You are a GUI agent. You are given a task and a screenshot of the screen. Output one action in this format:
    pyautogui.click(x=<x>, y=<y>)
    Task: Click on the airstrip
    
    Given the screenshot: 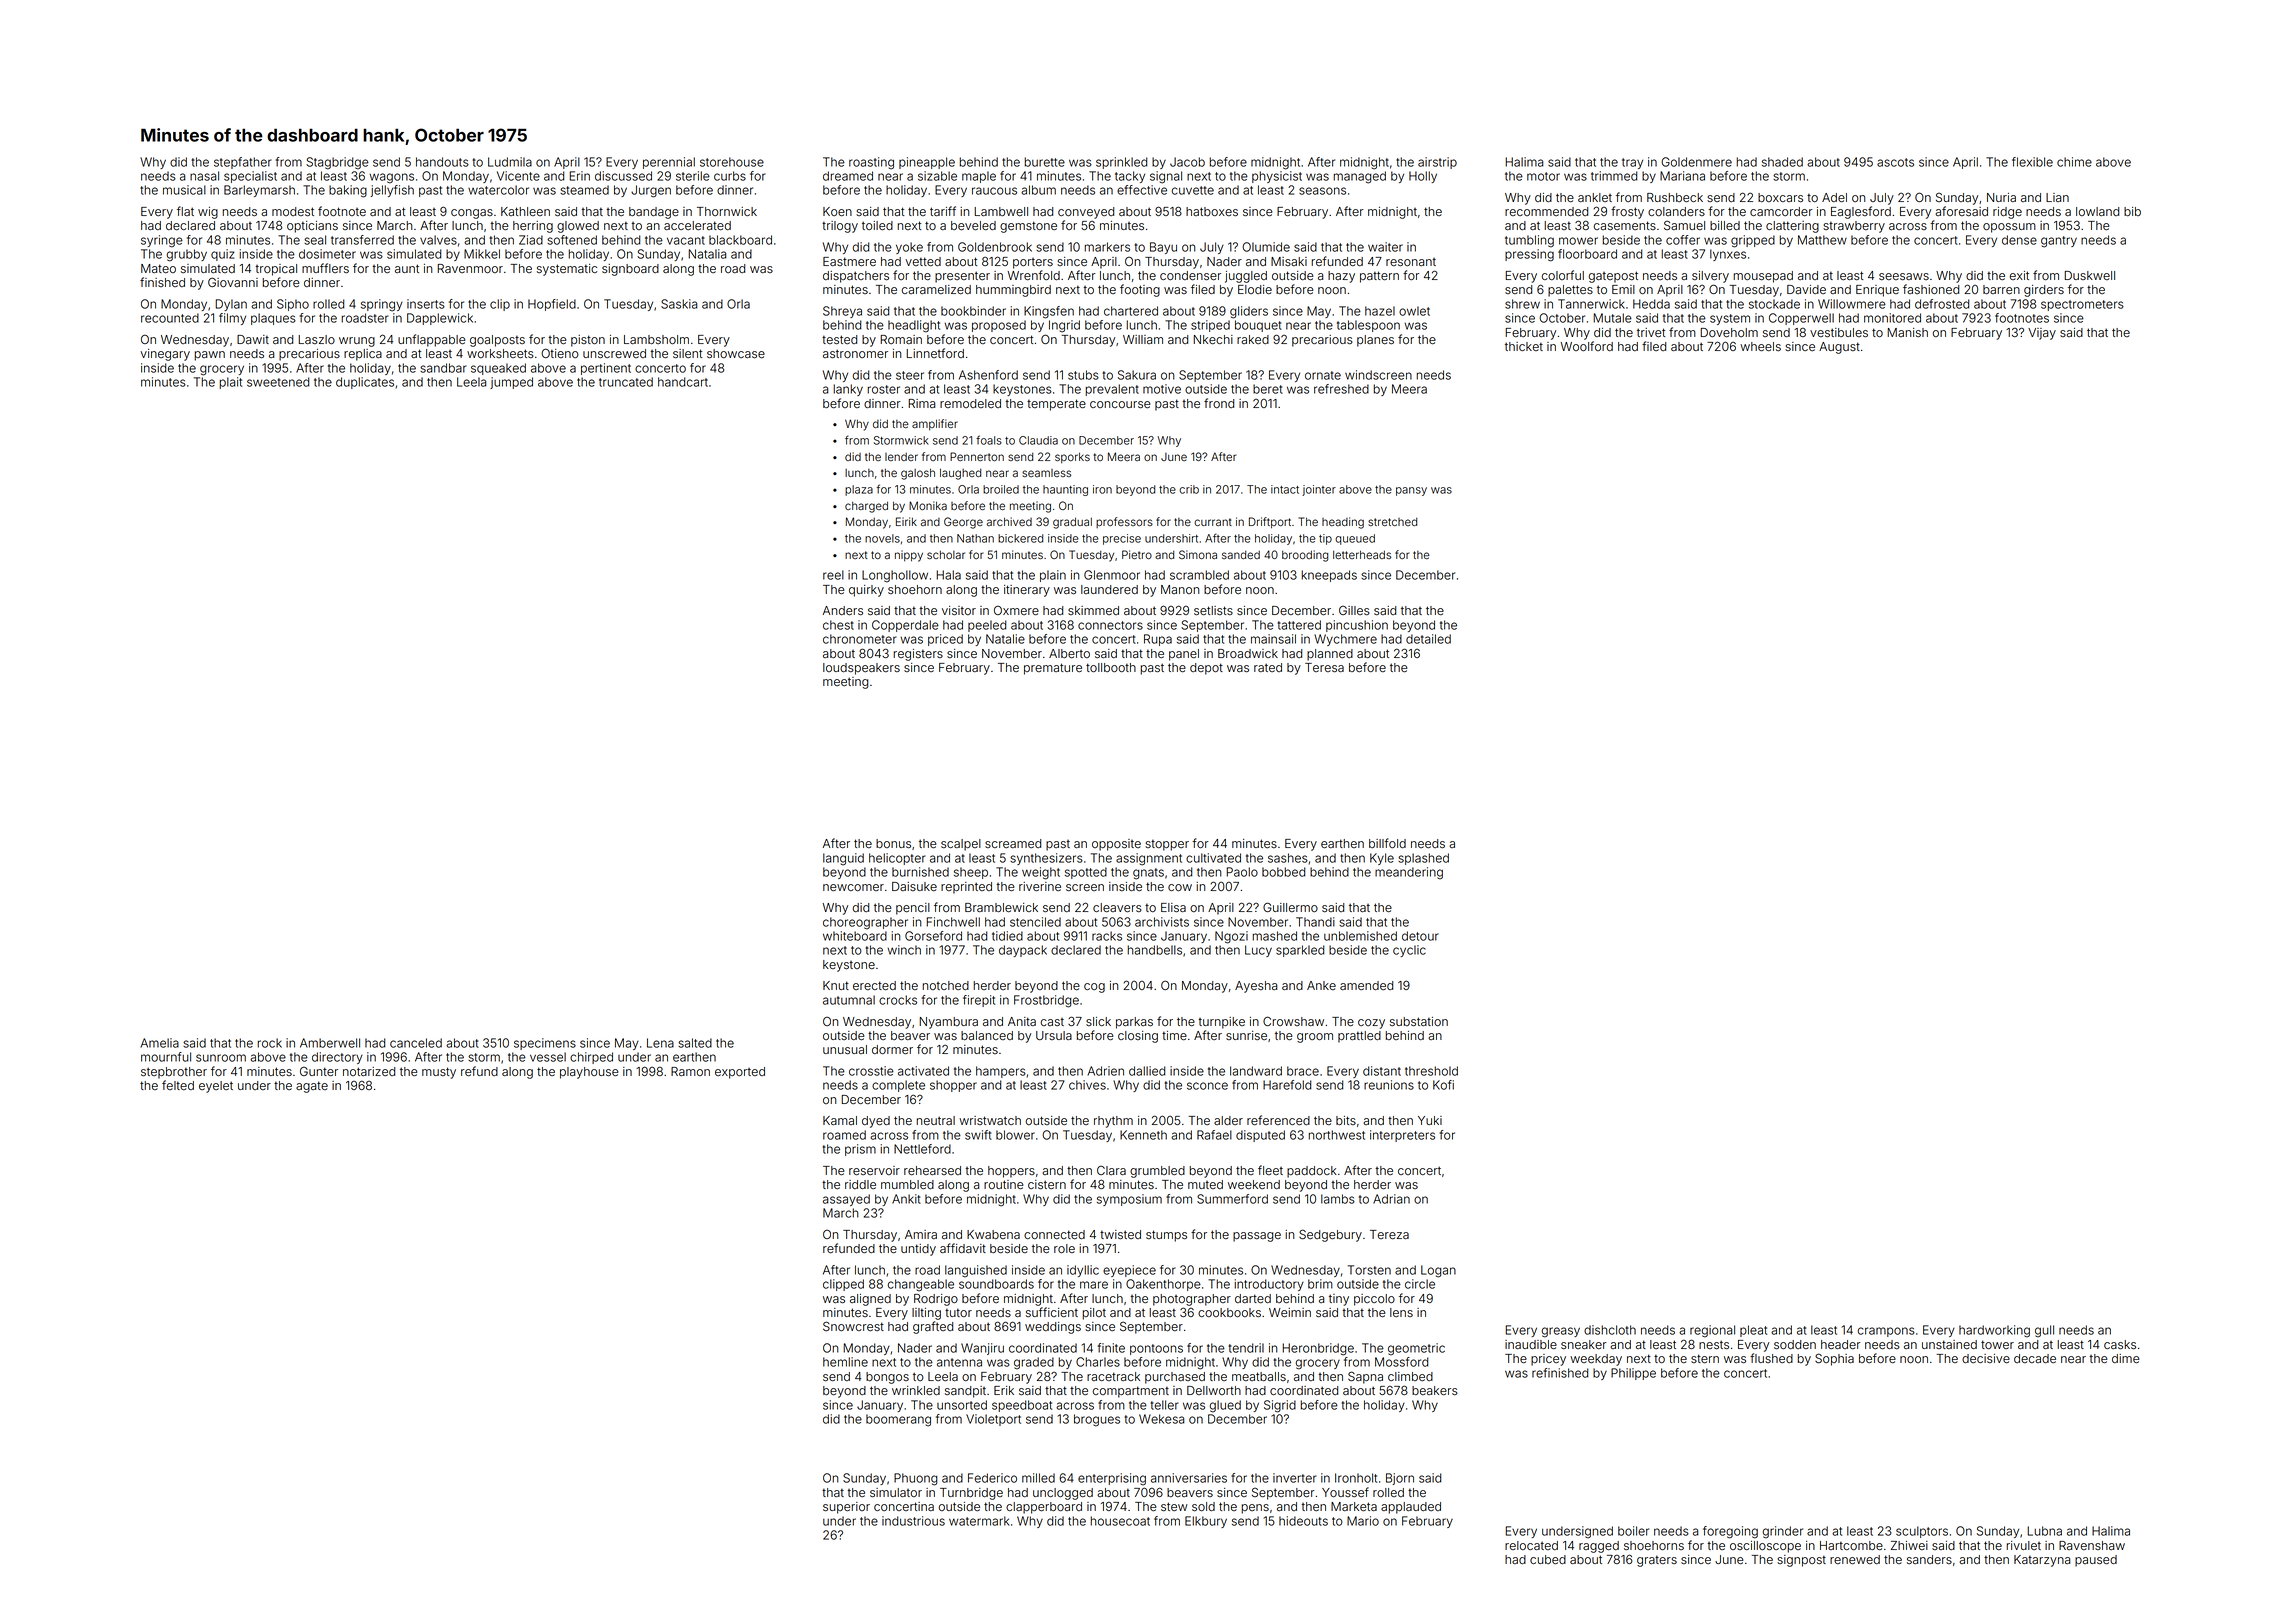 What is the action you would take?
    pyautogui.click(x=1437, y=163)
